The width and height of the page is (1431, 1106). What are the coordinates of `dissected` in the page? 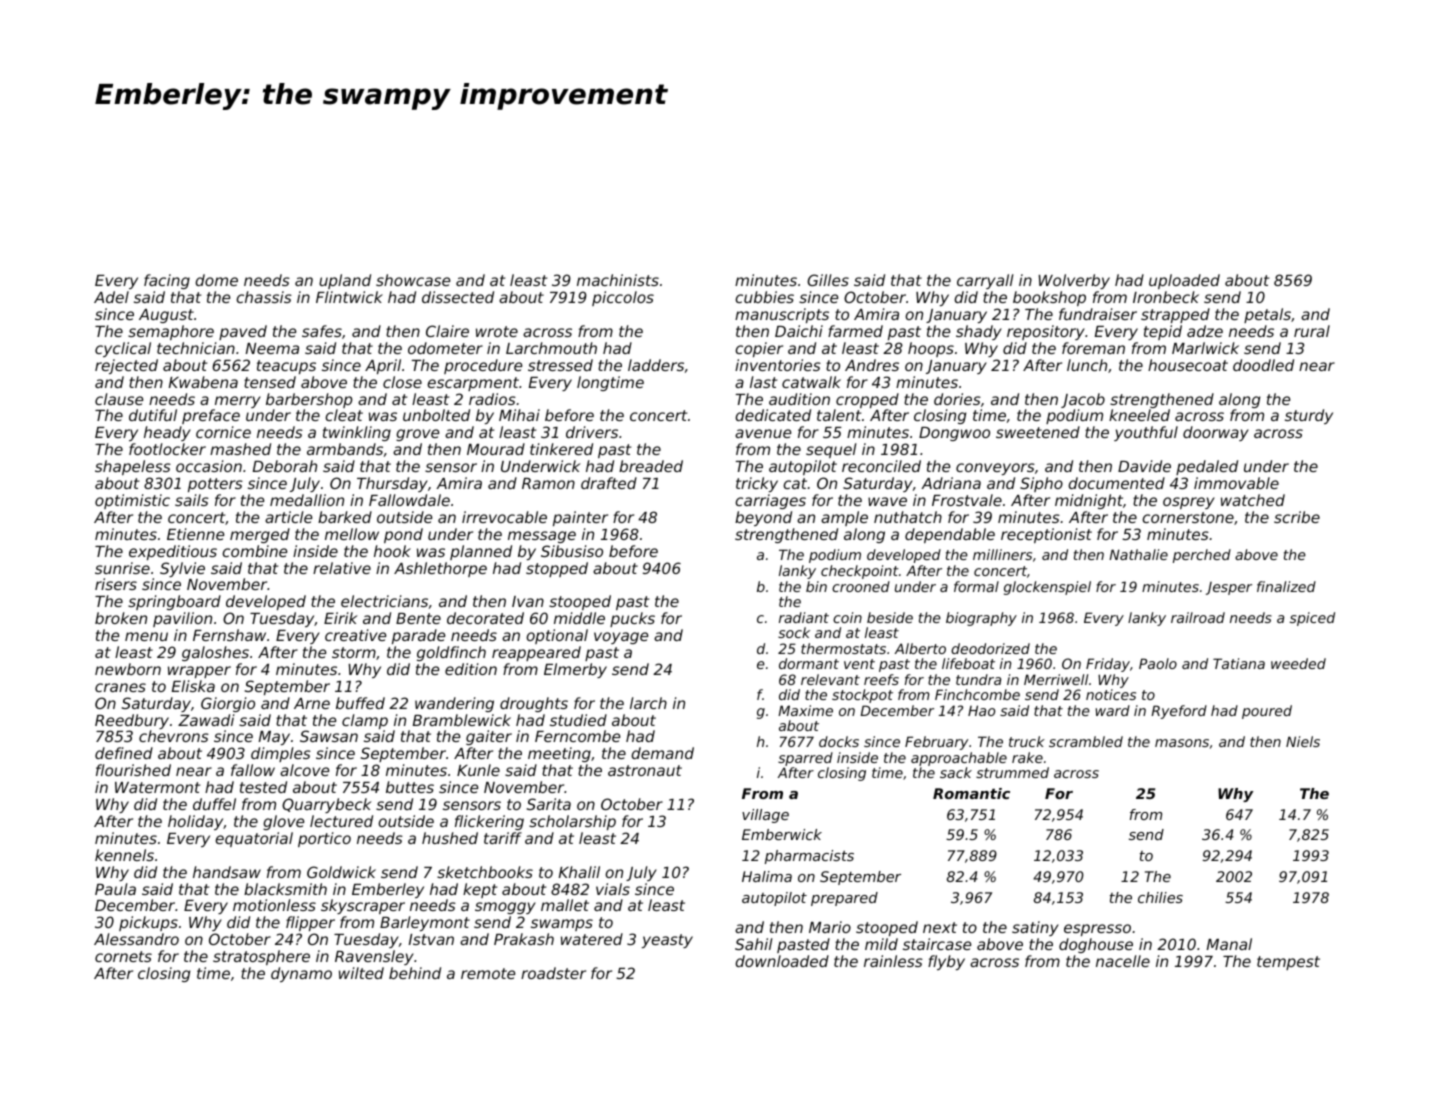 It's located at (458, 297).
